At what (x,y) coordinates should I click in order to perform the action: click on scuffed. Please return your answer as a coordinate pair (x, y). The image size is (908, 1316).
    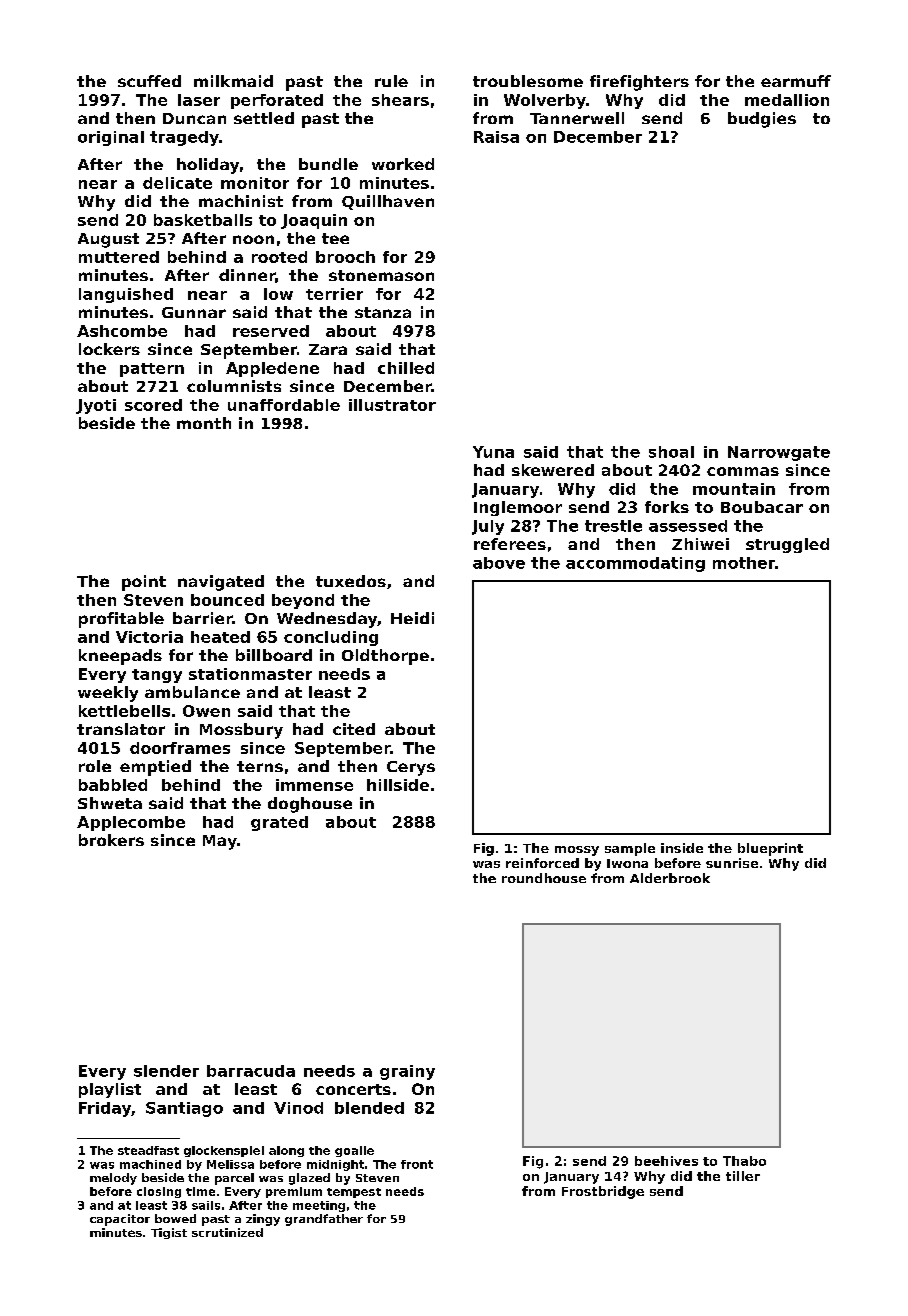
    Looking at the image, I should click on (149, 81).
